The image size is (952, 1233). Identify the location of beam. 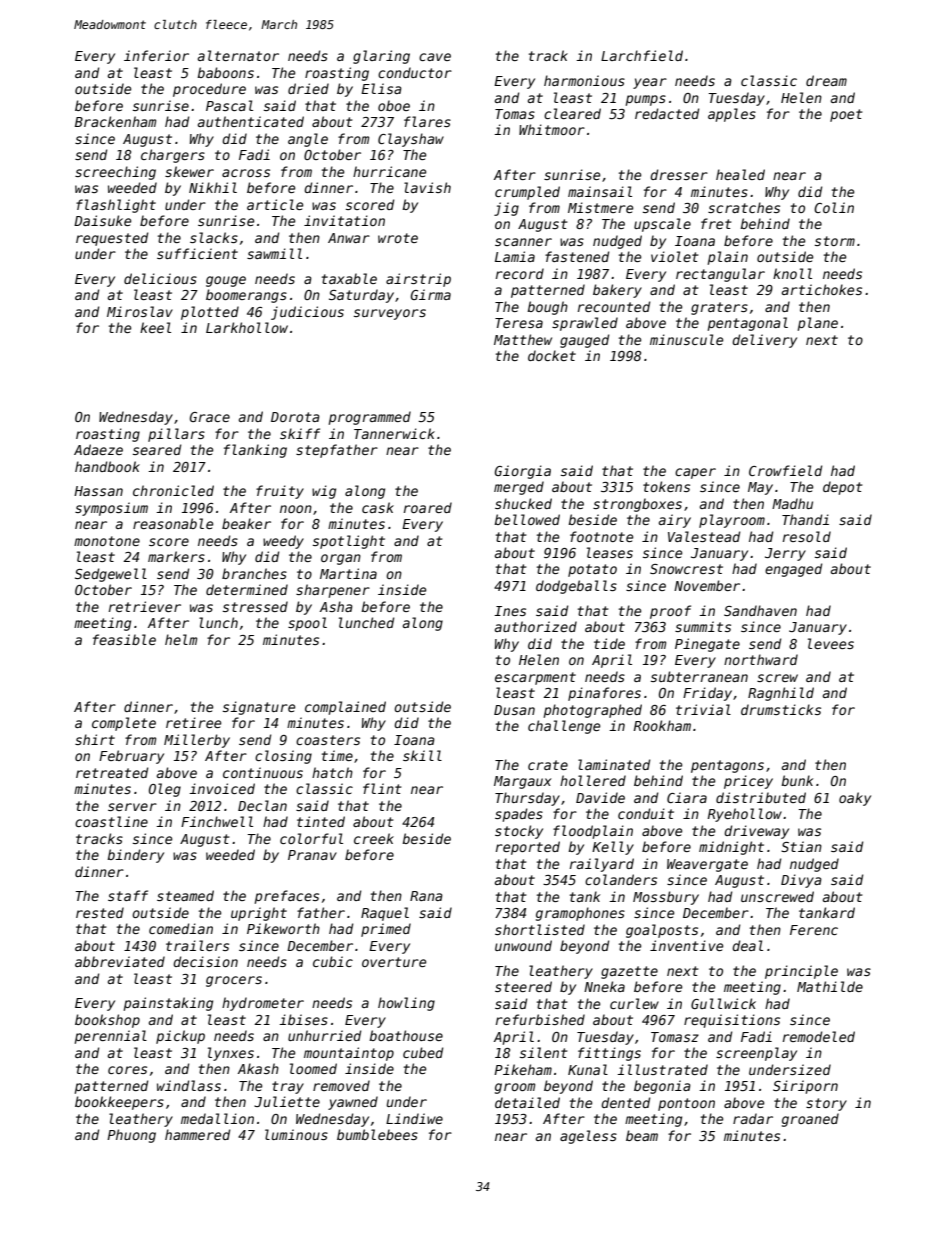
(642, 1135).
